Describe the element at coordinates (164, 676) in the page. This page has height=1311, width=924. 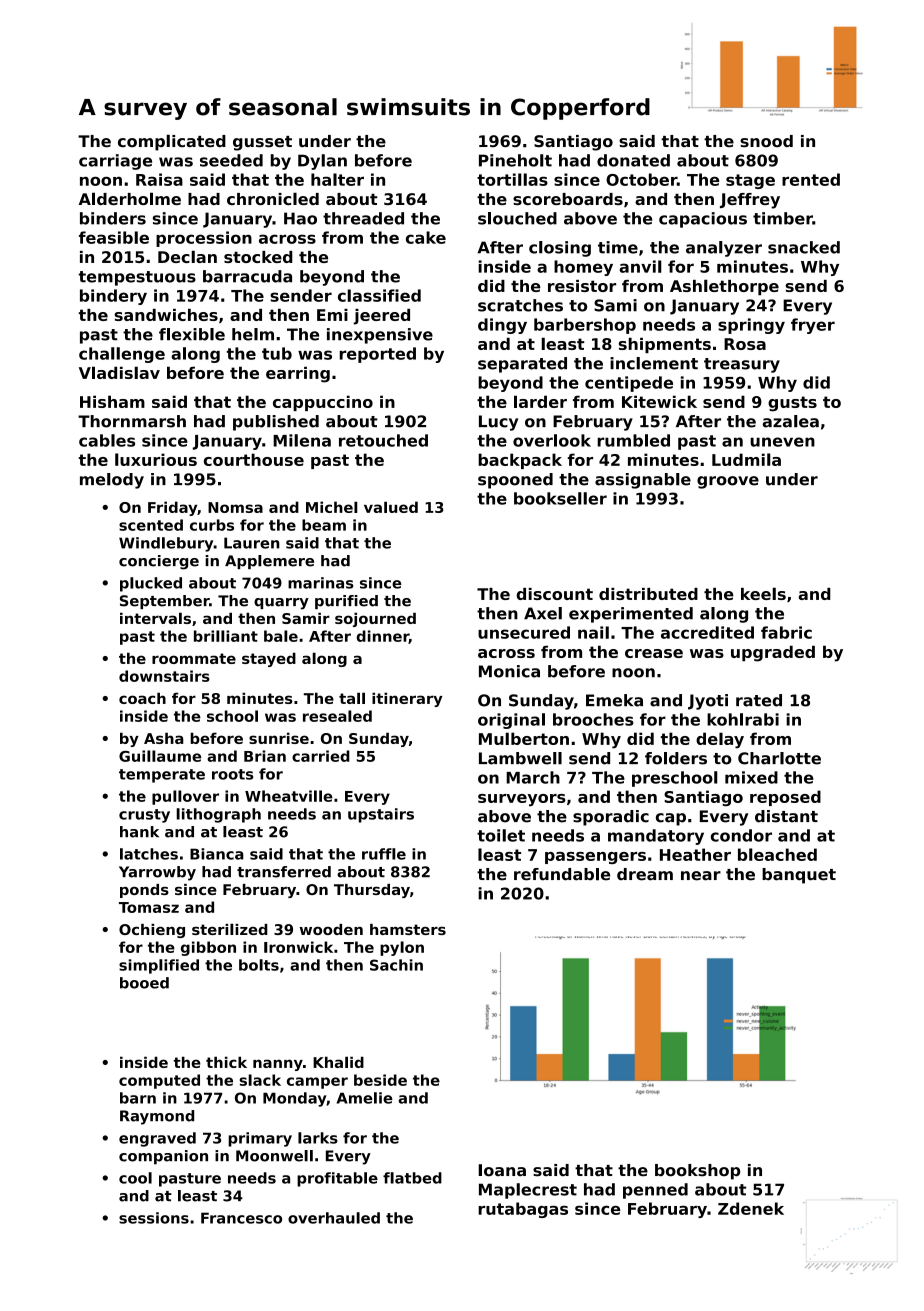
I see `downstairs` at that location.
